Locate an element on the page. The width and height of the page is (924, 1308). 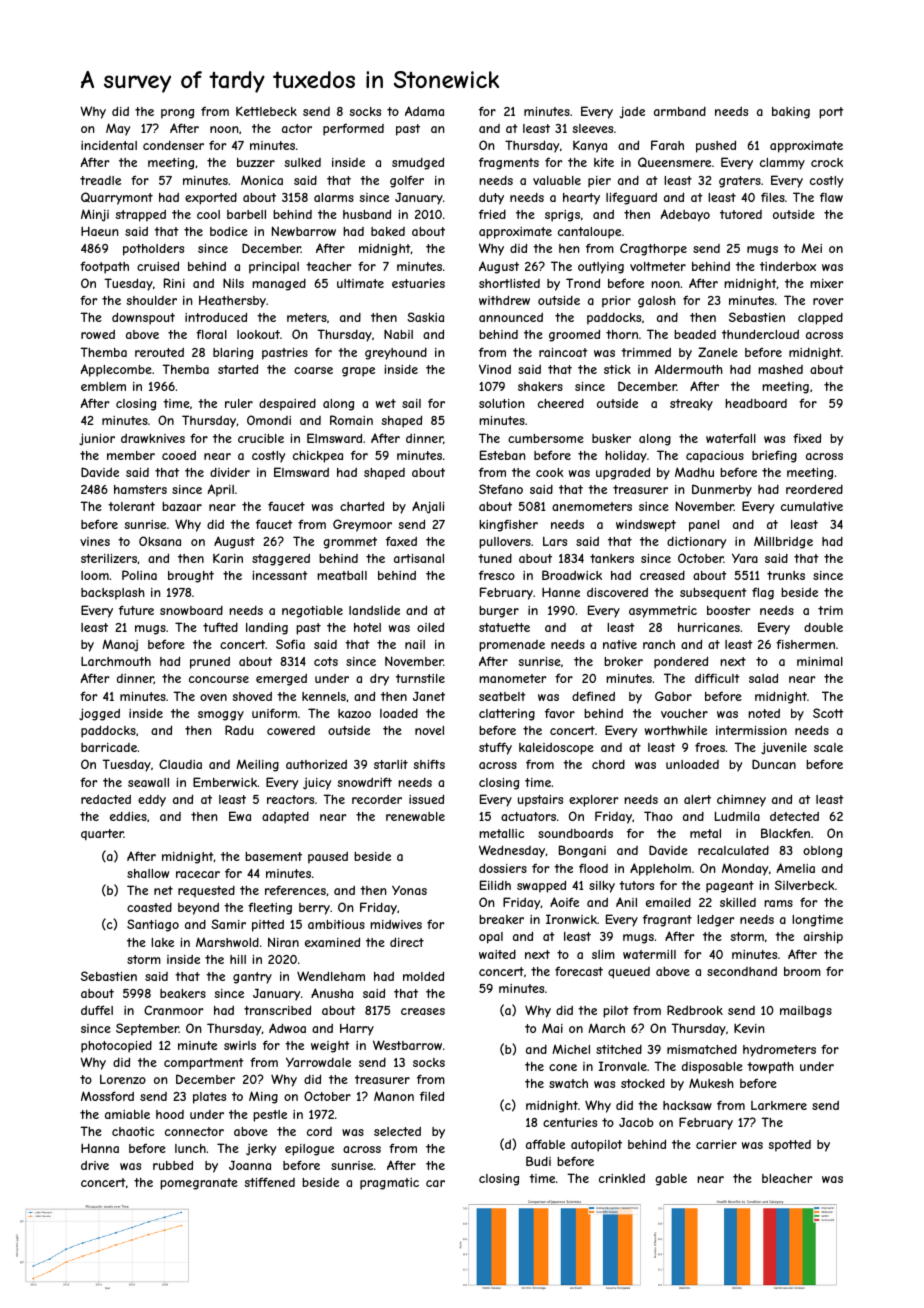
eddy is located at coordinates (152, 801).
